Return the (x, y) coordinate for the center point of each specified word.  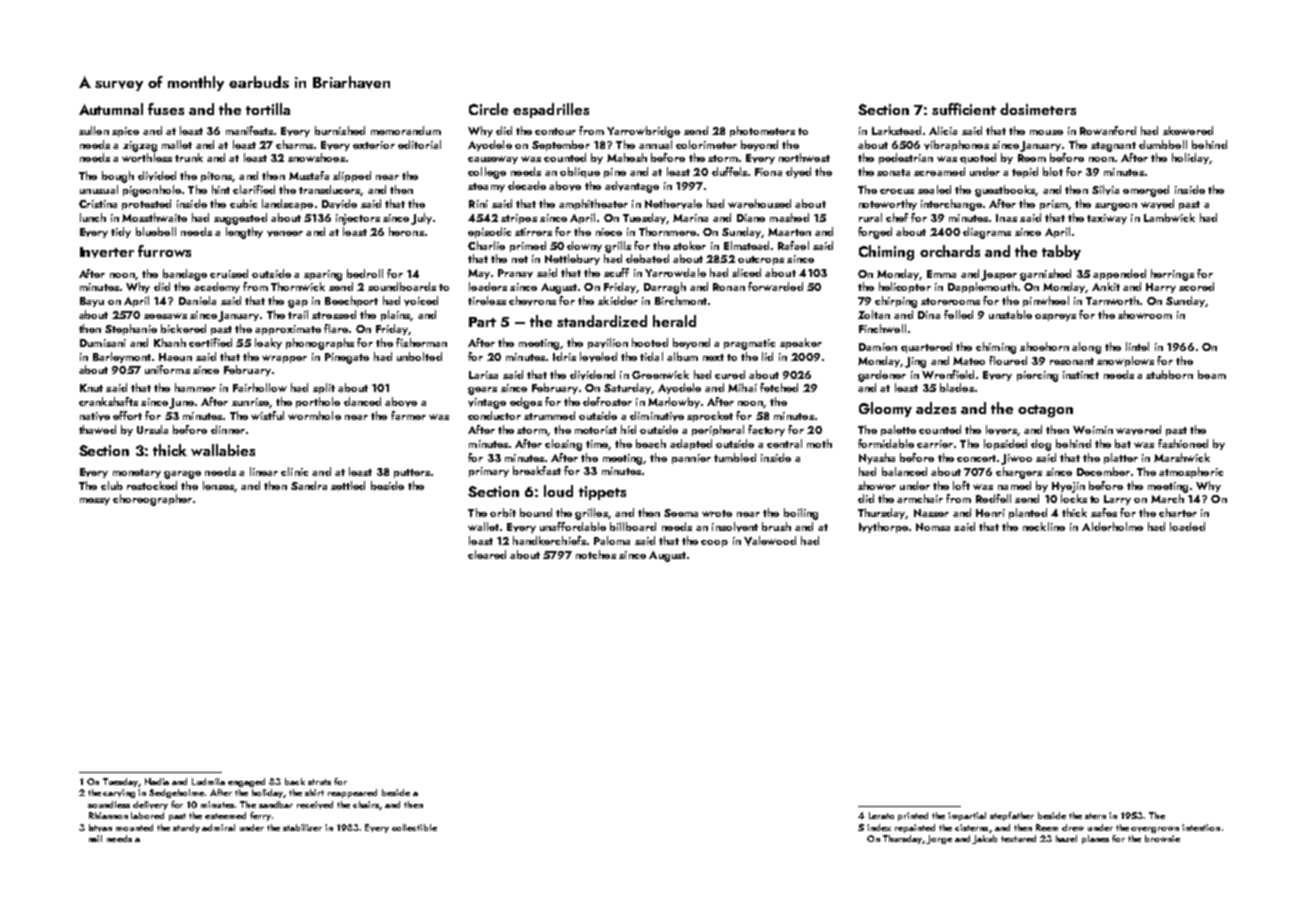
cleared (487, 554)
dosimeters (1038, 109)
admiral (218, 827)
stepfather (1012, 816)
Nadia (157, 781)
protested (146, 204)
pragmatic (749, 344)
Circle (488, 109)
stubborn (1169, 374)
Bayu (92, 302)
